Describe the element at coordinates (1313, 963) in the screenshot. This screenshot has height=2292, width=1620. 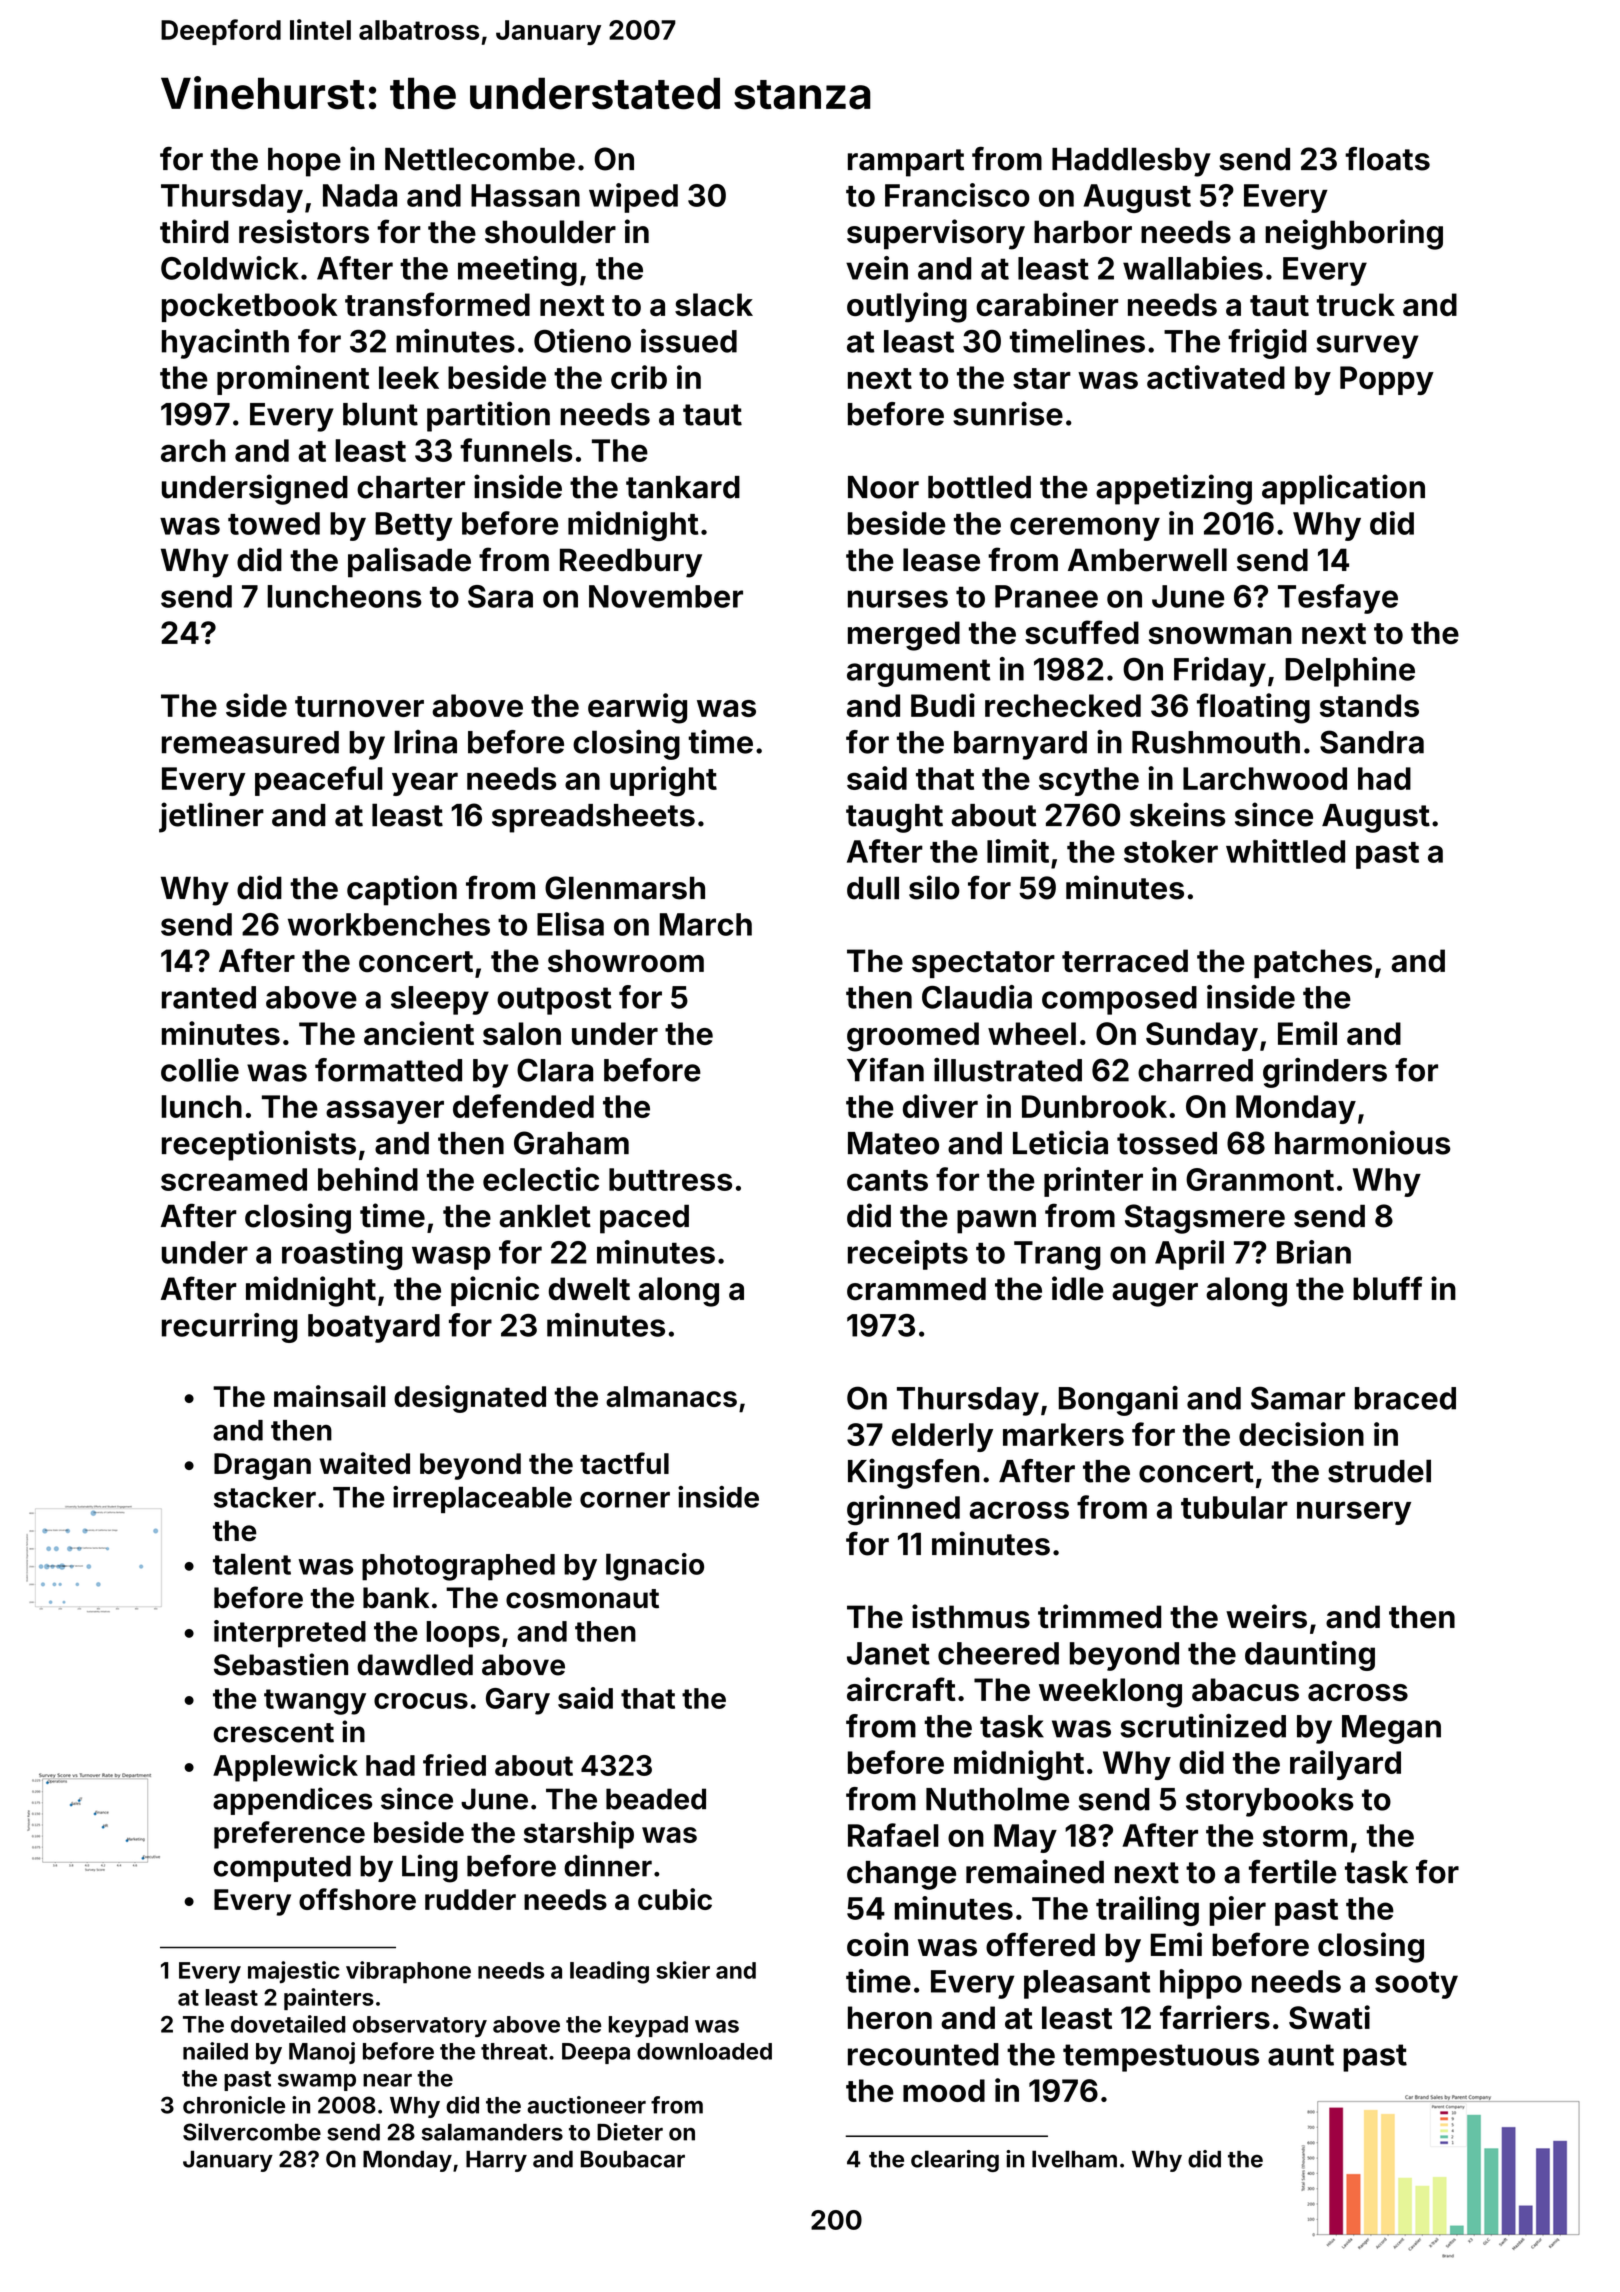
I see `patches` at that location.
